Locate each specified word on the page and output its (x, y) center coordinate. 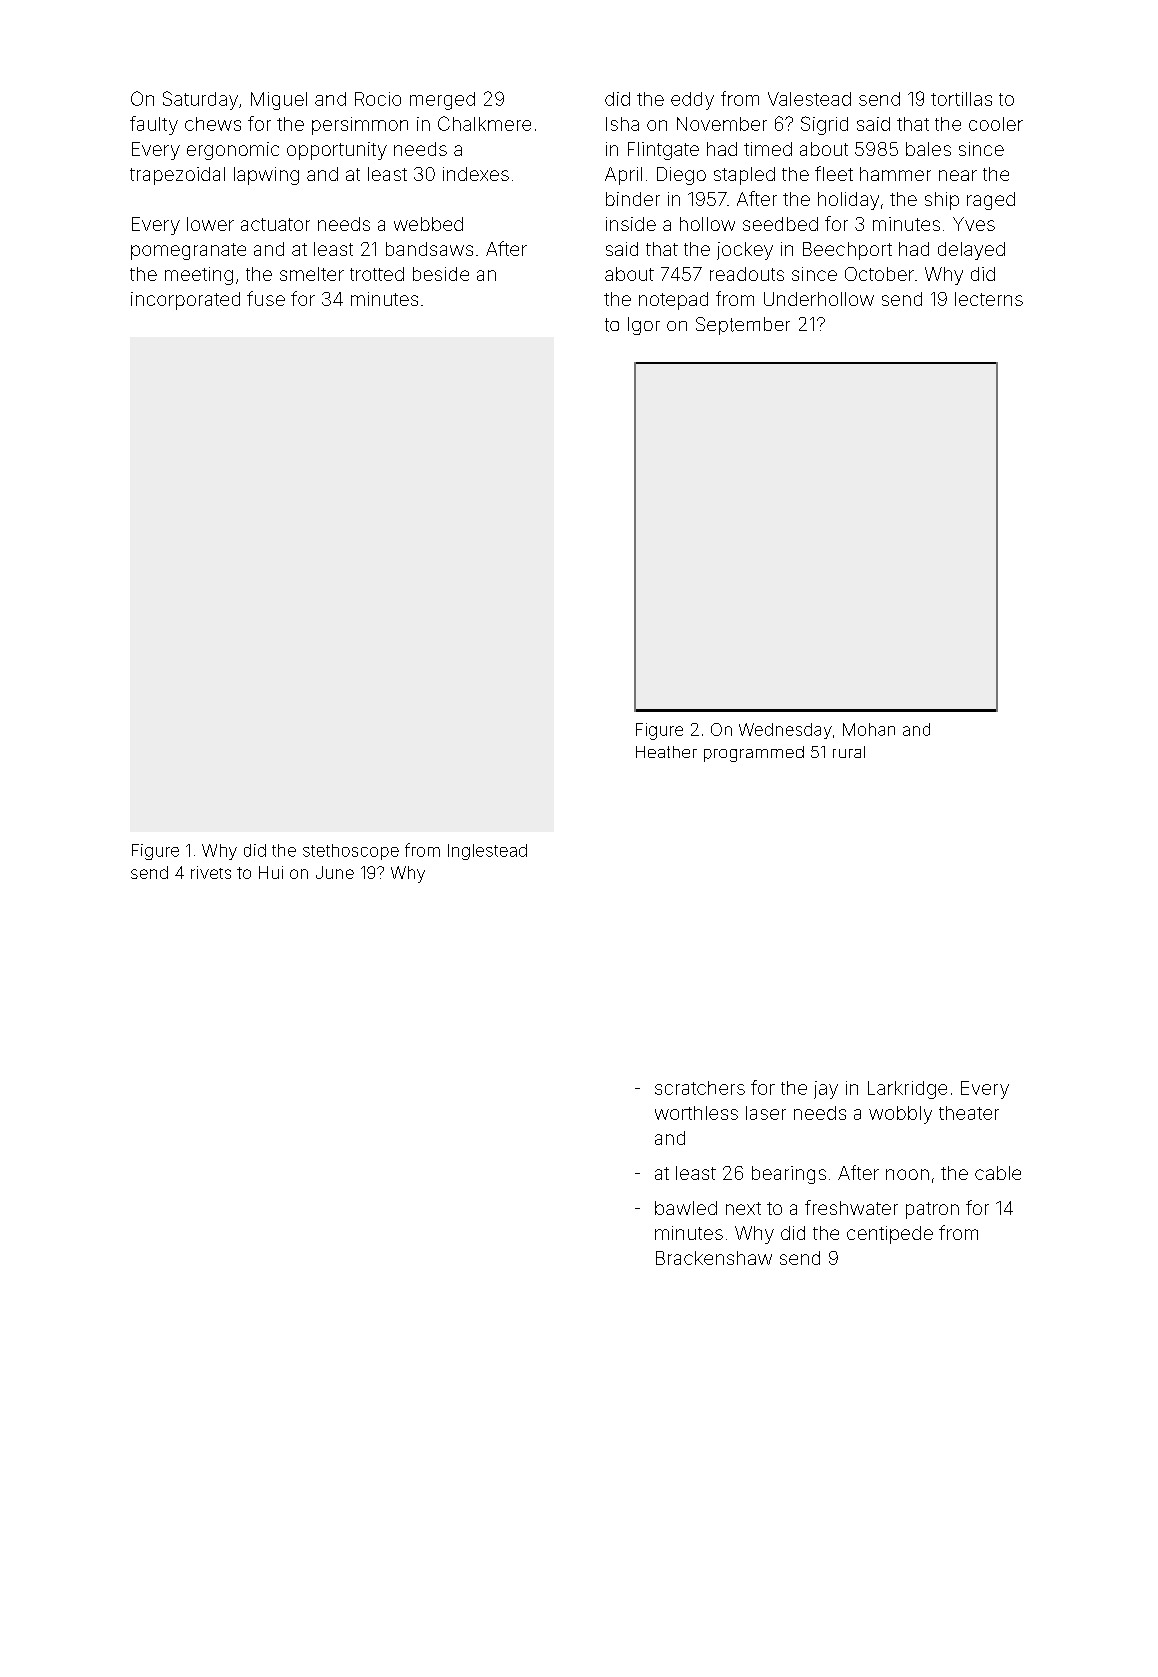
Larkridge (907, 1090)
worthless (696, 1113)
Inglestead (487, 852)
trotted (377, 274)
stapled (744, 176)
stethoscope (351, 852)
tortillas (961, 99)
